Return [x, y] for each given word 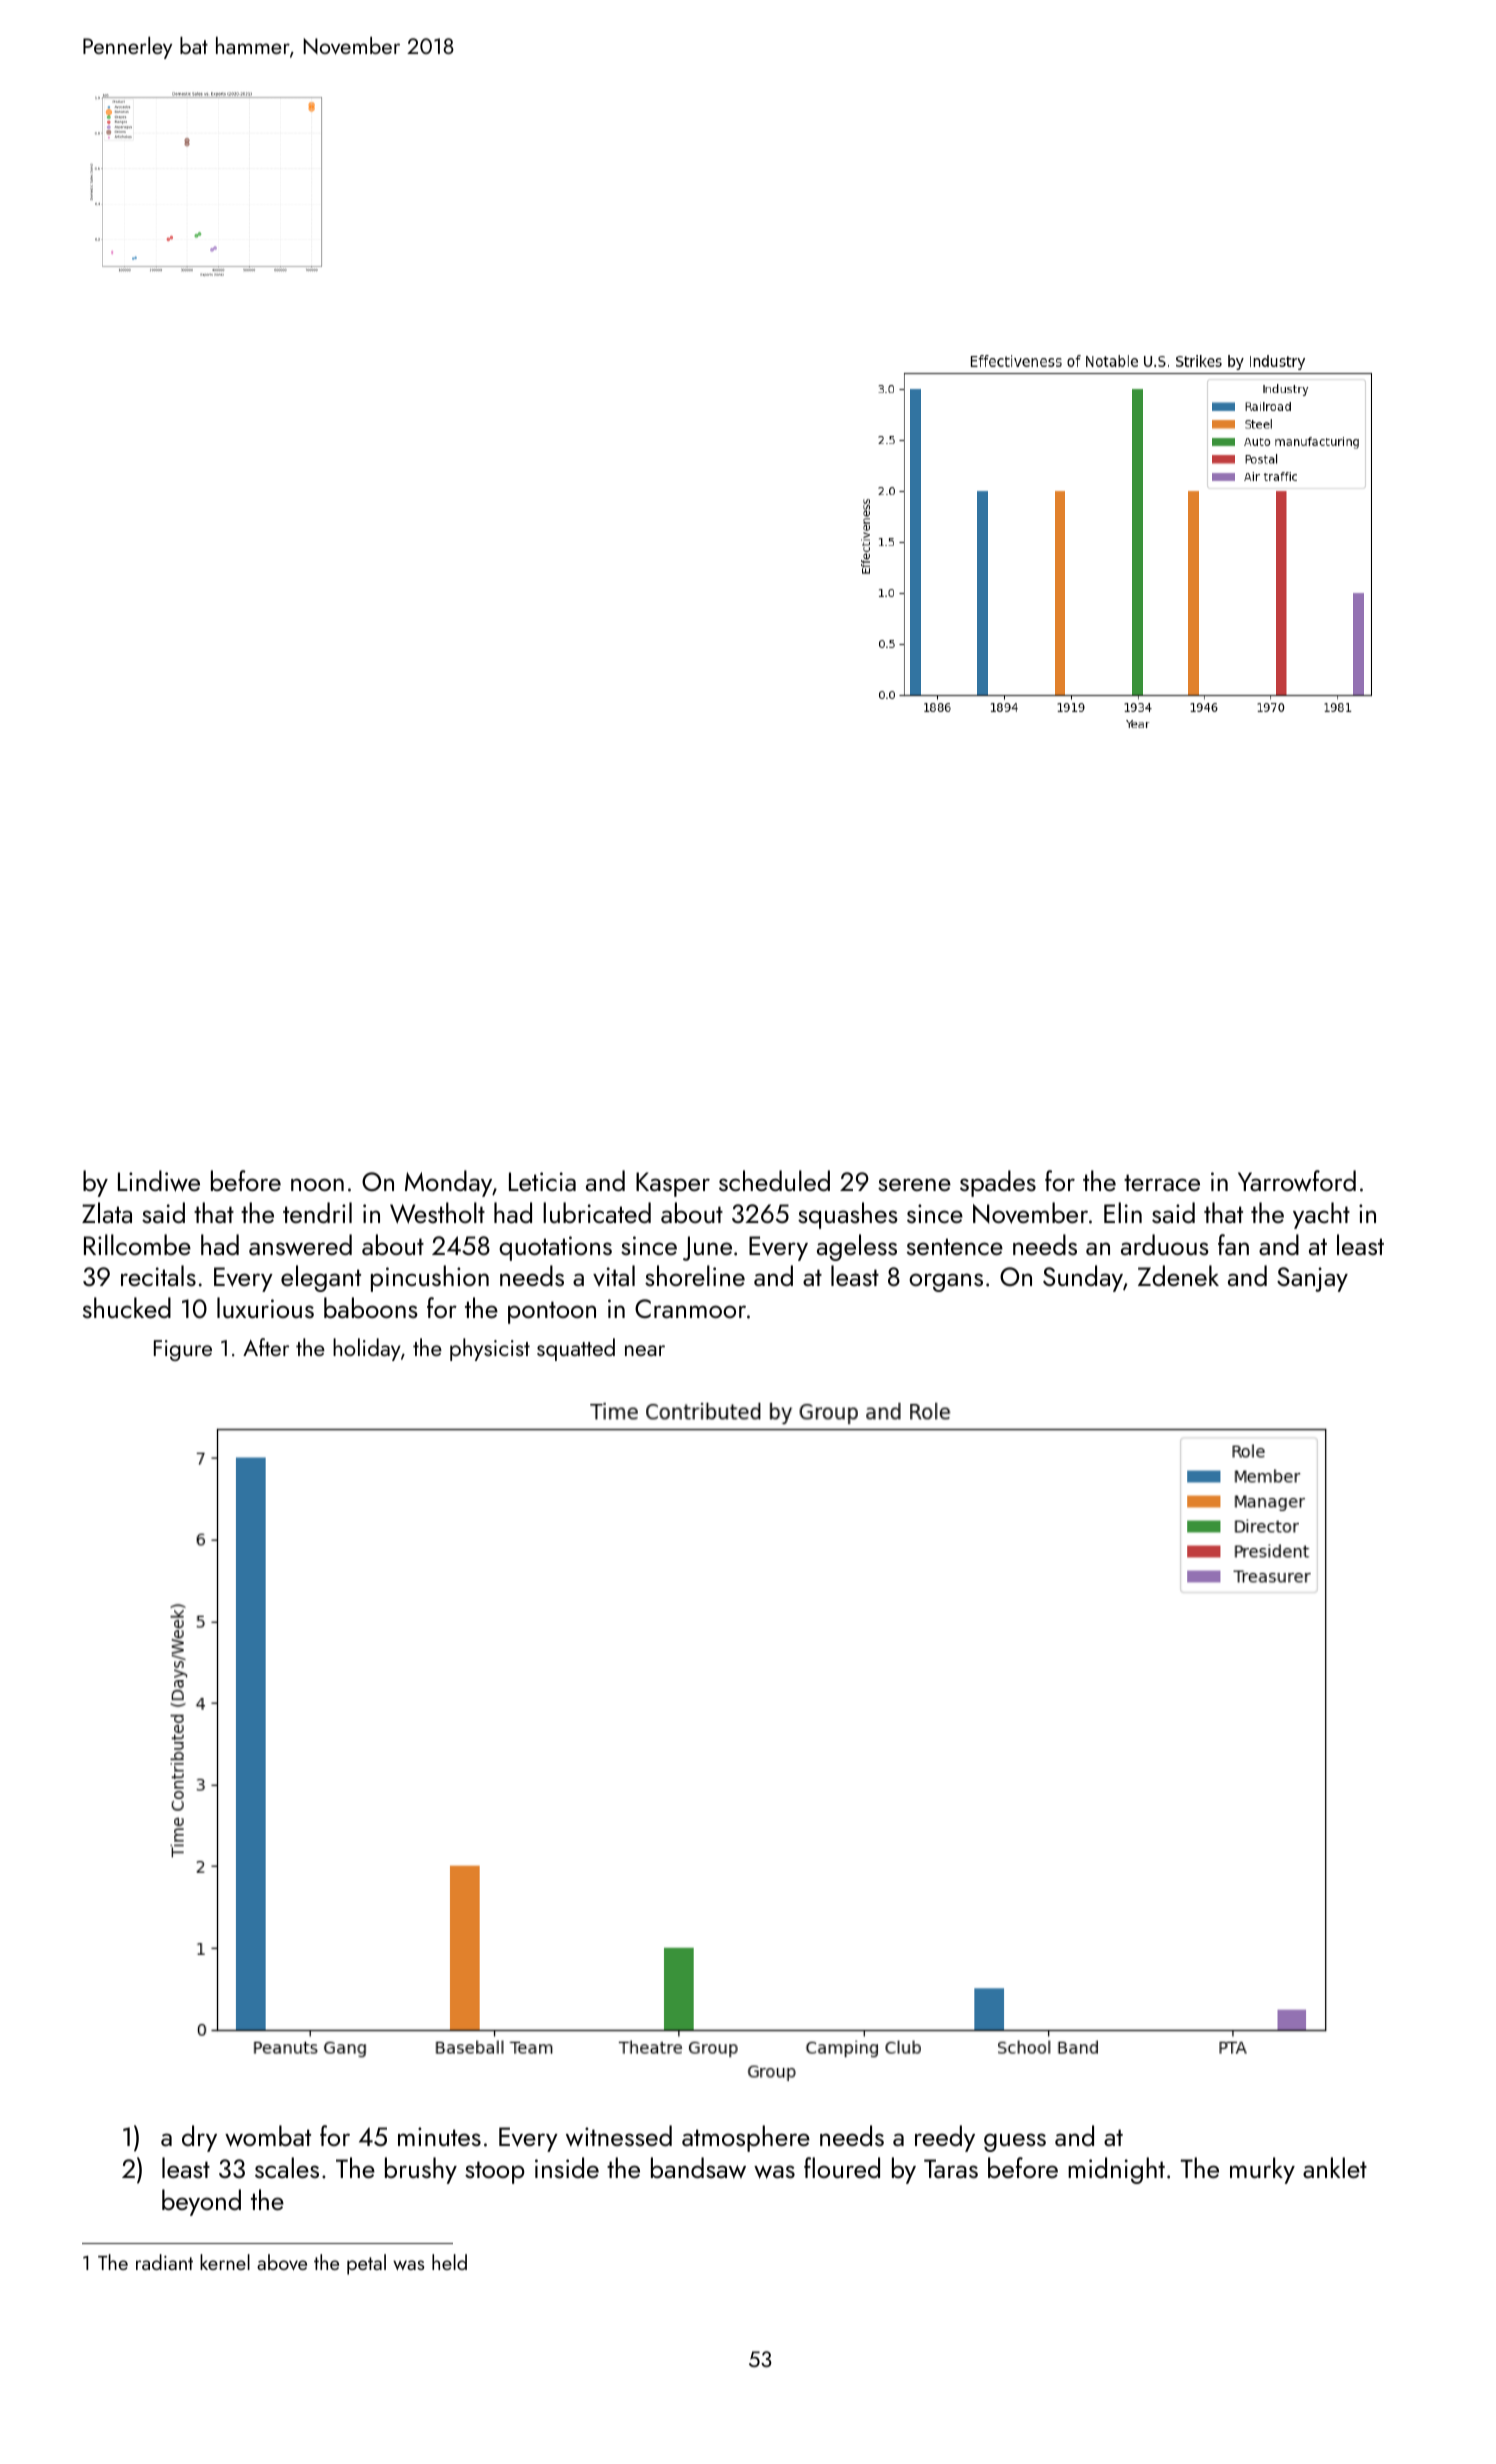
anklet [1335, 2167]
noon [317, 1184]
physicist [490, 1349]
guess [1015, 2142]
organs [946, 1282]
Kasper [673, 1184]
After [266, 1347]
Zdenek [1178, 1275]
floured [842, 2167]
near [645, 1350]
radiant [164, 2262]
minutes [439, 2136]
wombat [268, 2136]
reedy [945, 2138]
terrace [1162, 1182]
